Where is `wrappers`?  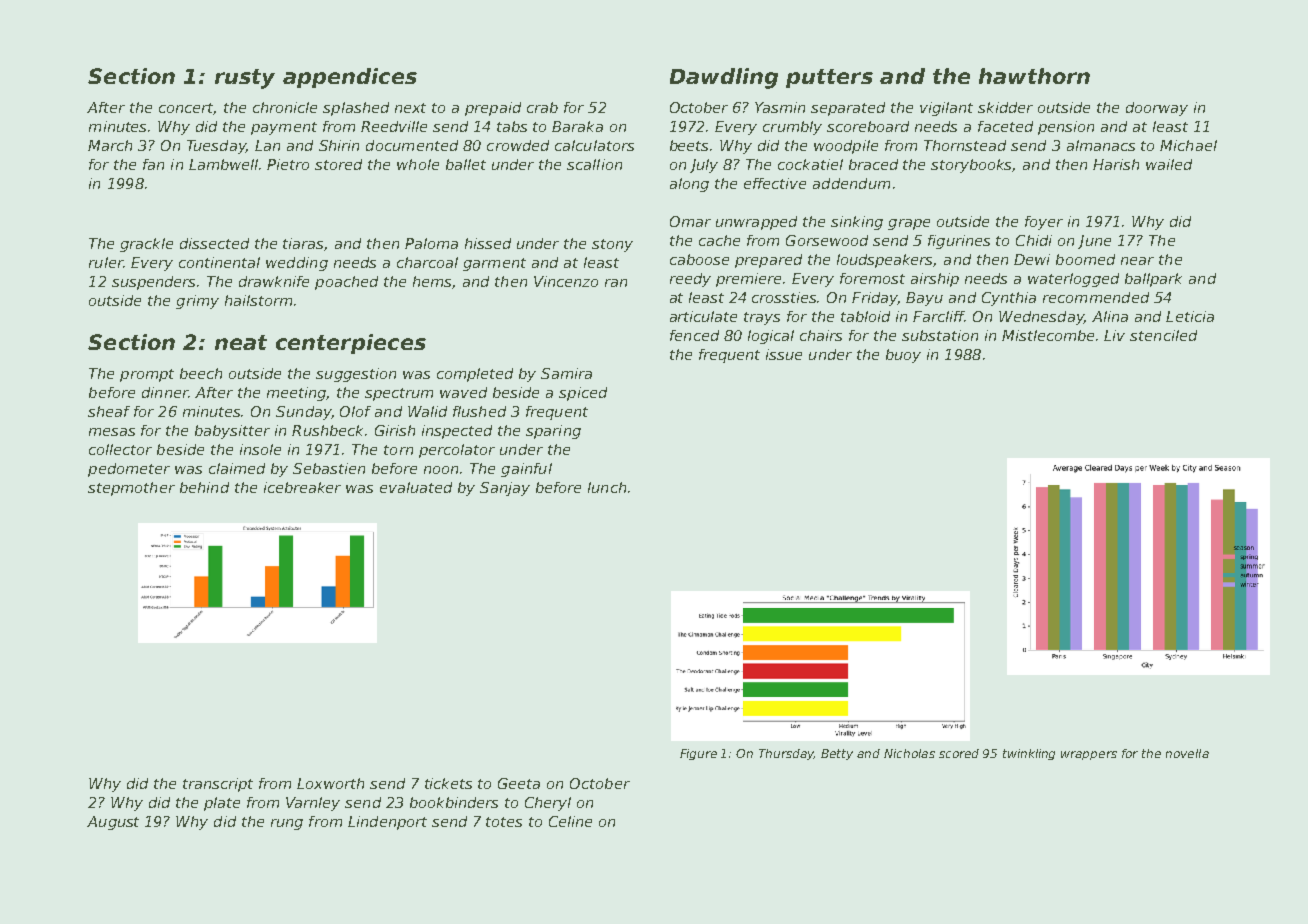 wrappers is located at coordinates (1089, 755).
